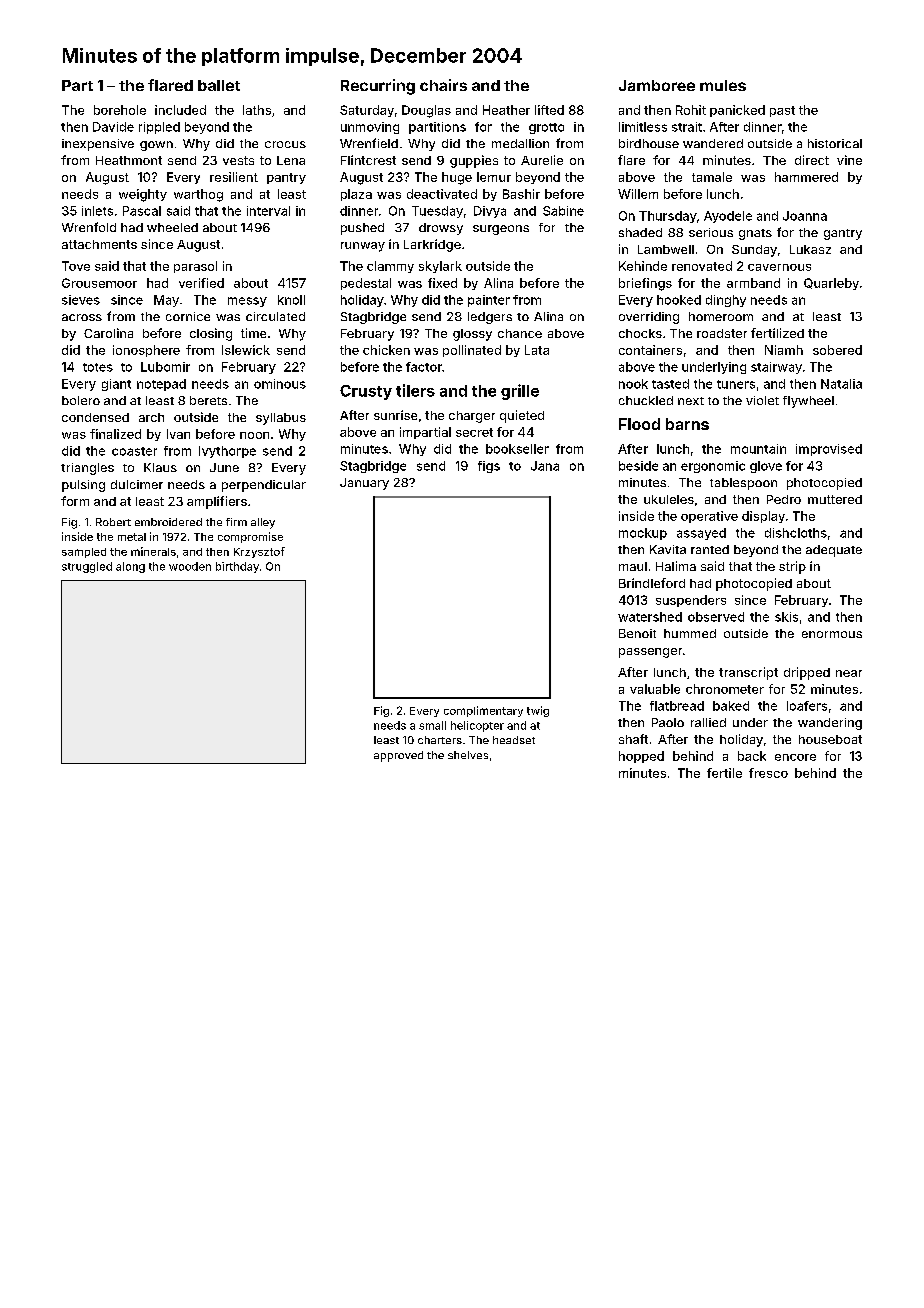 This screenshot has width=924, height=1308. I want to click on approved, so click(398, 756).
